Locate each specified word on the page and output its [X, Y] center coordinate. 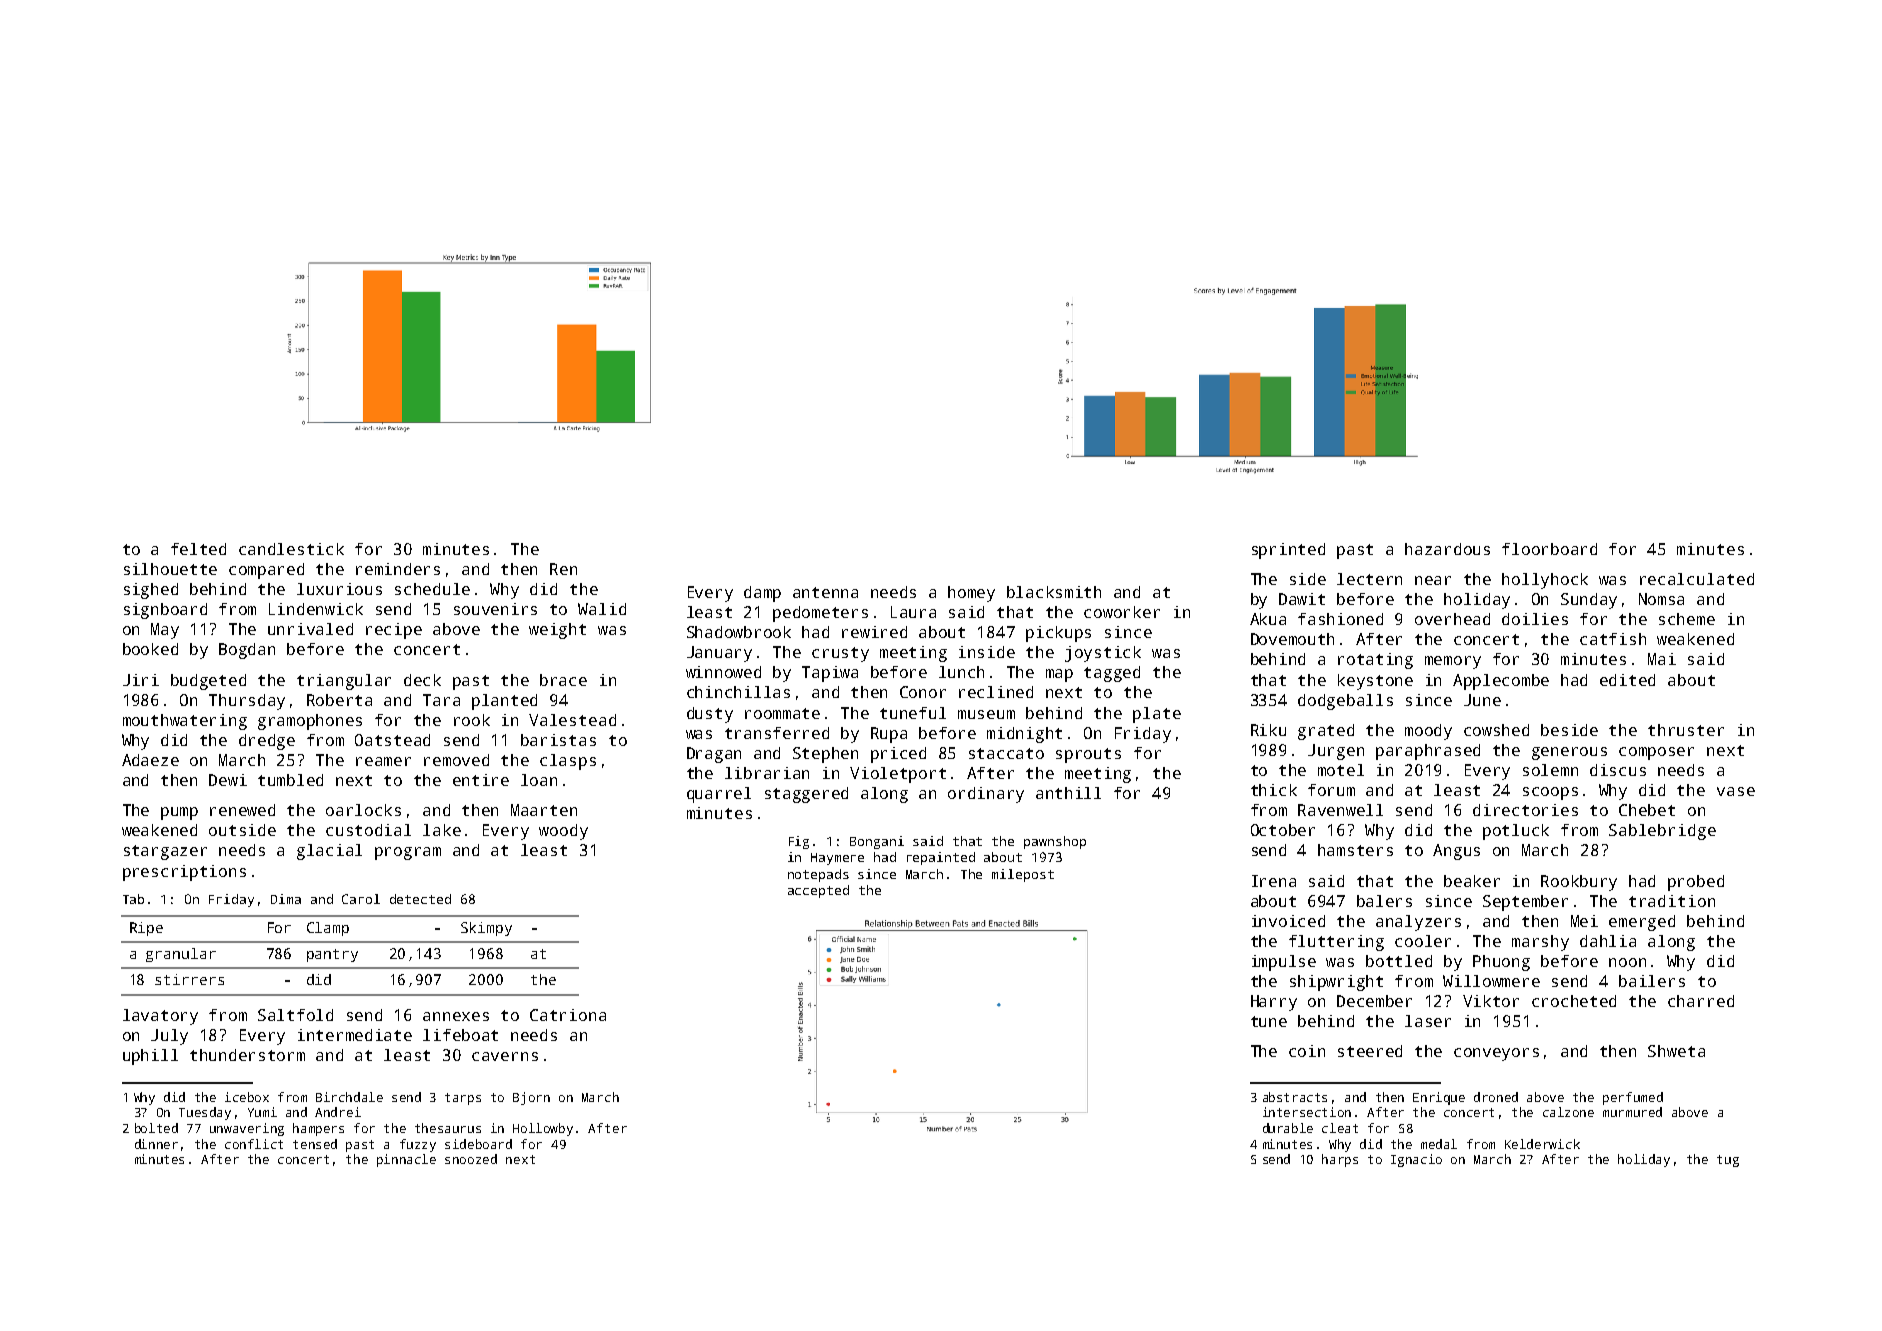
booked [150, 649]
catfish [1613, 639]
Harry [1274, 1003]
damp [762, 594]
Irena [1274, 881]
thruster [1686, 730]
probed [1696, 883]
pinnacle [406, 1160]
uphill [150, 1057]
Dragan [714, 755]
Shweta [1676, 1051]
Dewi [228, 780]
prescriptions [184, 873]
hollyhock [1545, 581]
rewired [874, 632]
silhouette [170, 569]
